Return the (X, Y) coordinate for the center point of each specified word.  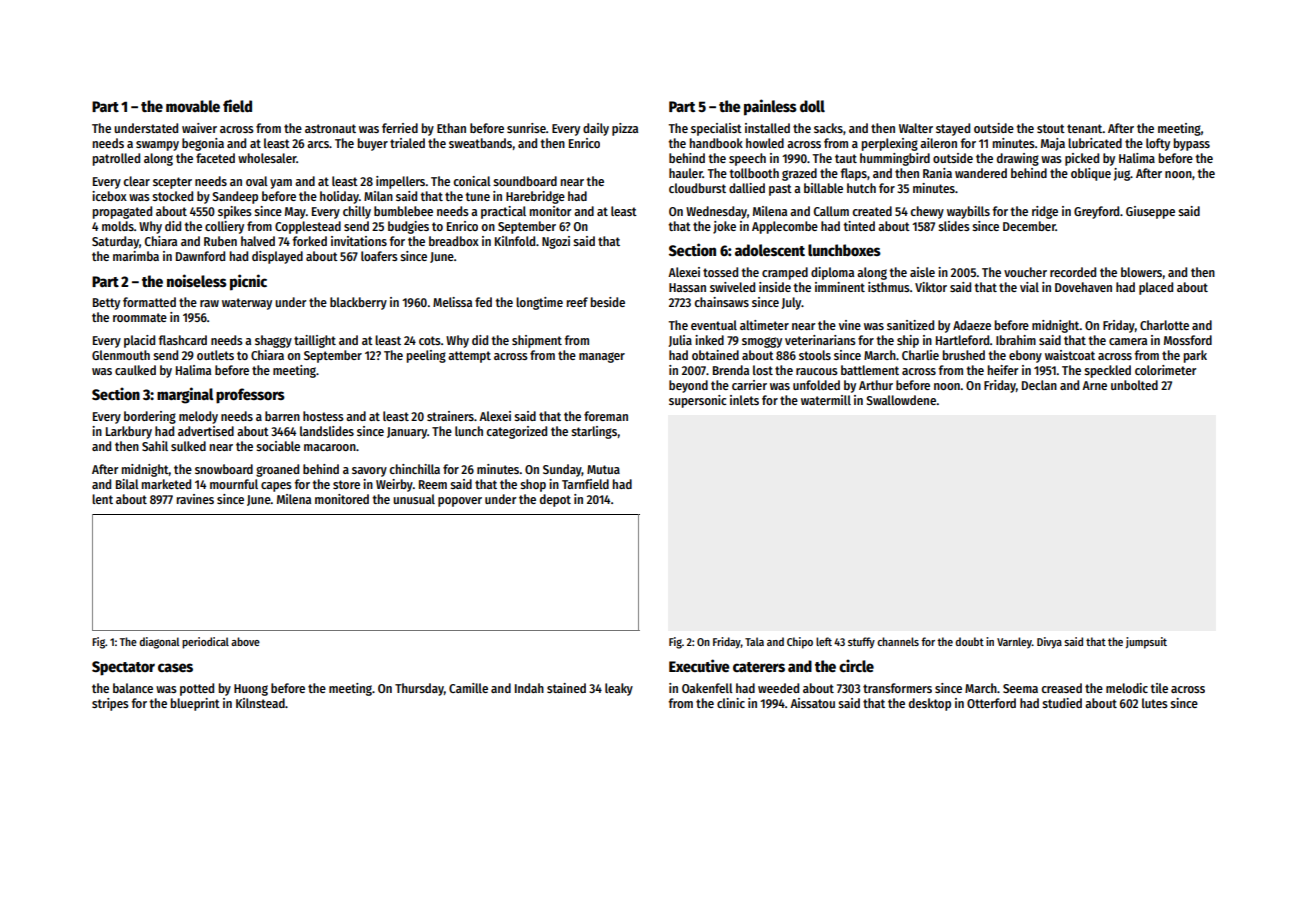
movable (193, 106)
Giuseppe (1150, 212)
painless (770, 107)
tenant (1085, 128)
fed (483, 302)
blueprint (195, 704)
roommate (140, 317)
